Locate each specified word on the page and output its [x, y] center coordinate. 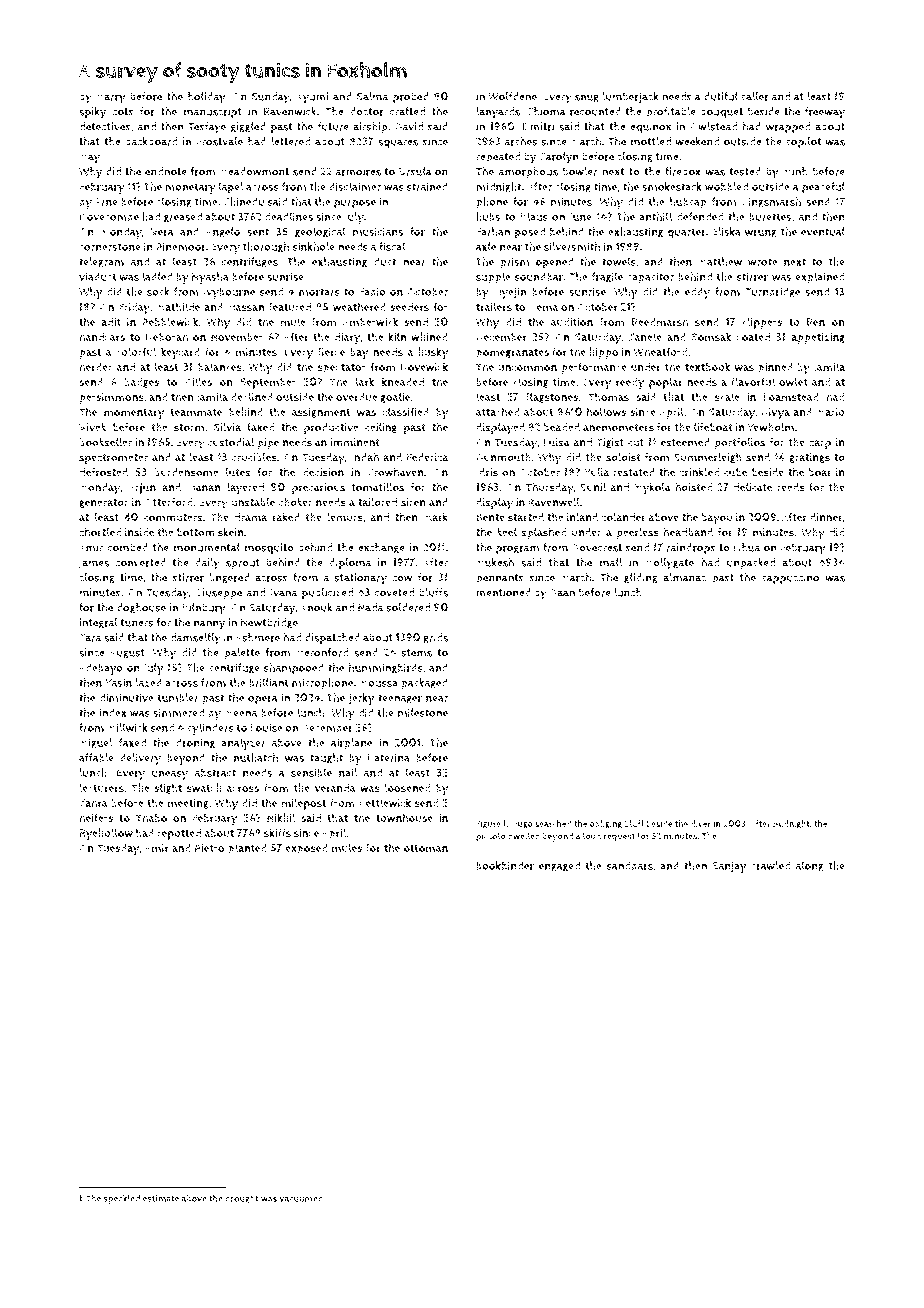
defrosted [103, 472]
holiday [207, 98]
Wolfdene [512, 96]
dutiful [721, 96]
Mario [830, 412]
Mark [436, 517]
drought [242, 1198]
